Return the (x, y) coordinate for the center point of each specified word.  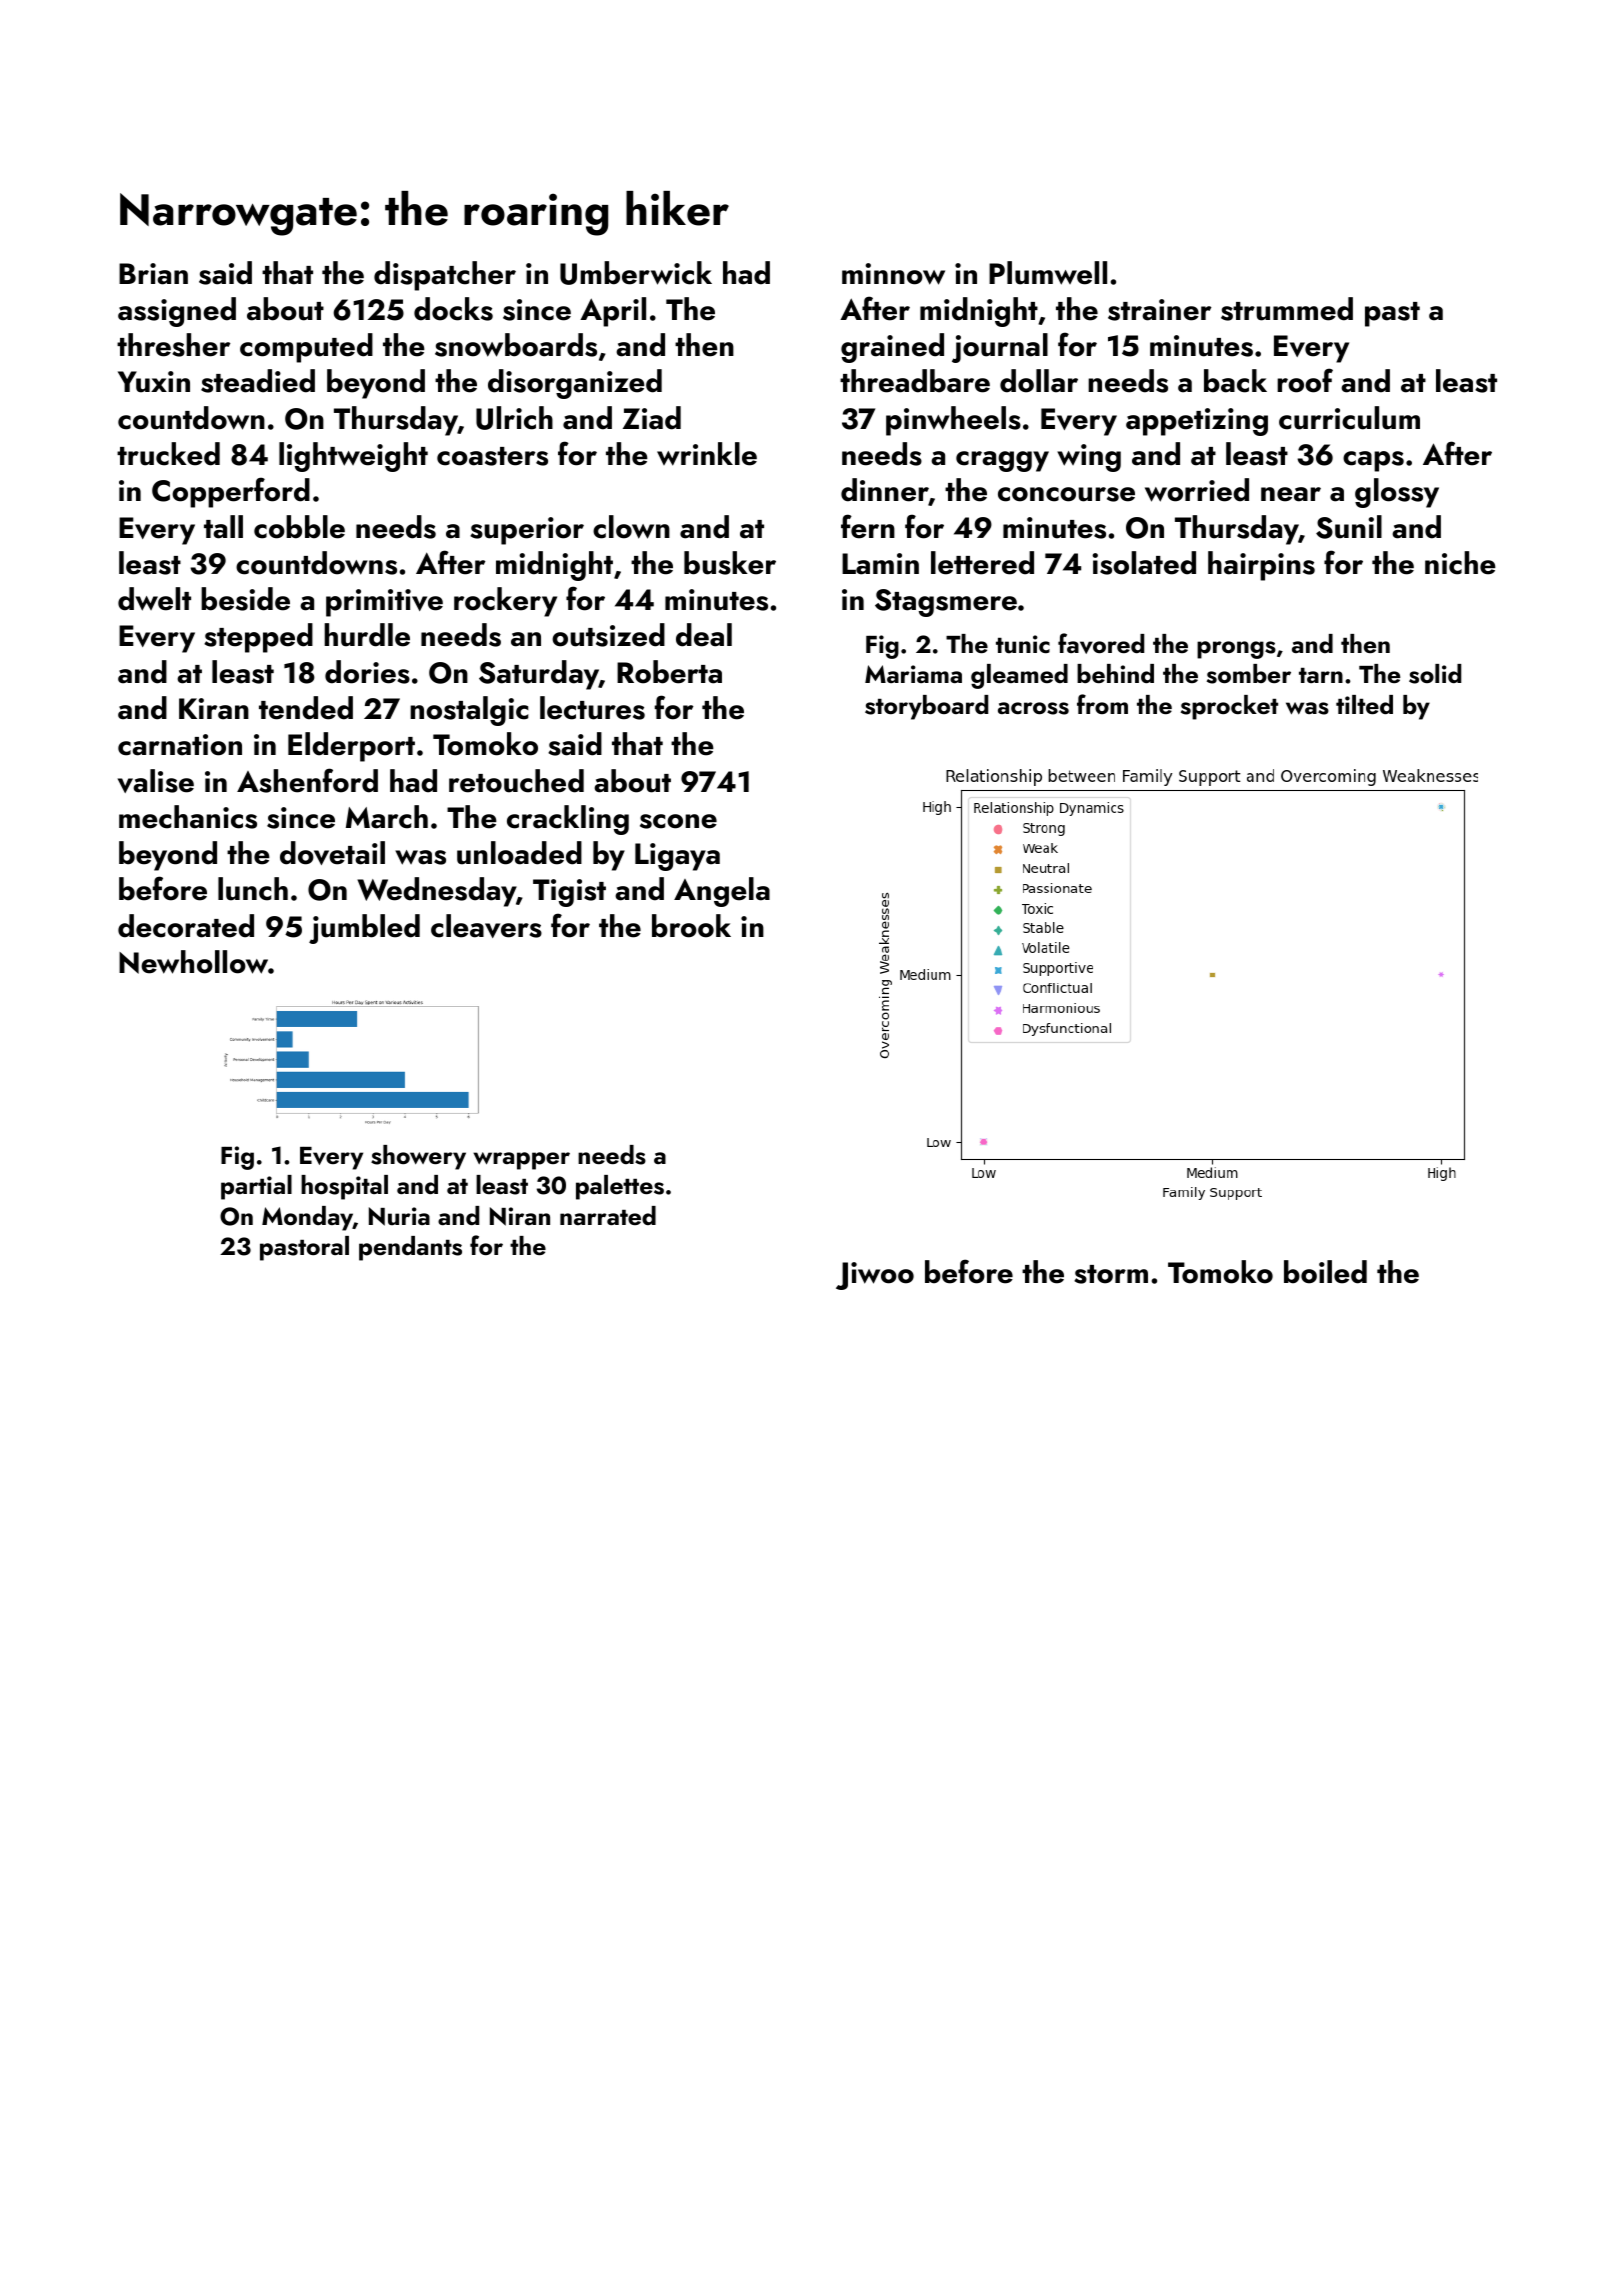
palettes (620, 1187)
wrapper (521, 1161)
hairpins (1261, 566)
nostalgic (469, 711)
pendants (410, 1248)
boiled (1325, 1272)
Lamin (880, 564)
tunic (1023, 644)
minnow (893, 274)
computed (306, 348)
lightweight (353, 457)
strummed (1287, 309)
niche (1460, 563)
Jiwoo (875, 1276)
